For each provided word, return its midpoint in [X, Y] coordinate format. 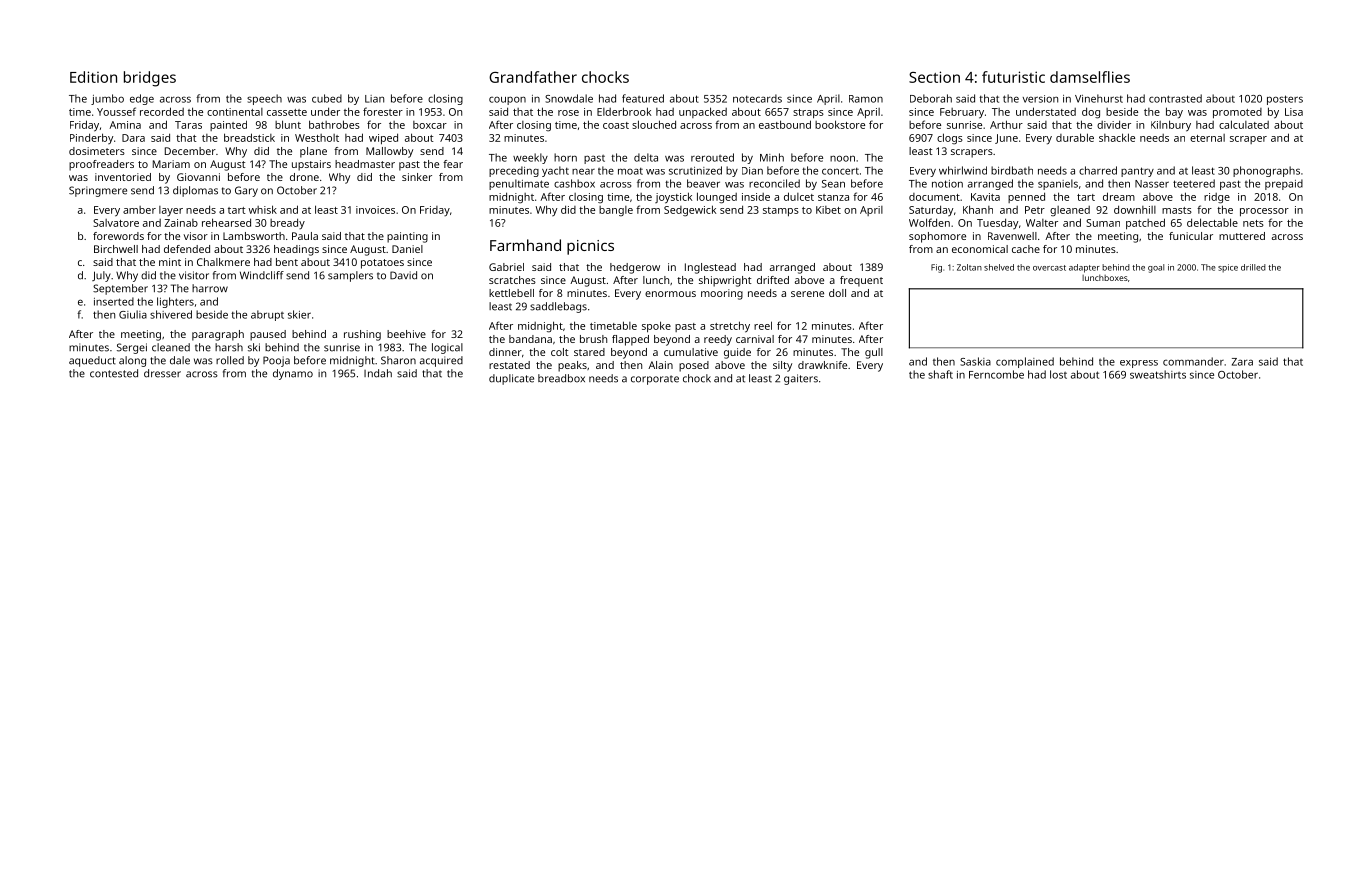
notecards [757, 98]
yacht [555, 171]
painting [407, 237]
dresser [162, 373]
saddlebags [558, 307]
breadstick [249, 137]
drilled [1253, 267]
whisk [263, 209]
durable [1075, 137]
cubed [327, 98]
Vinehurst [1099, 98]
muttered [1242, 236]
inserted [114, 301]
